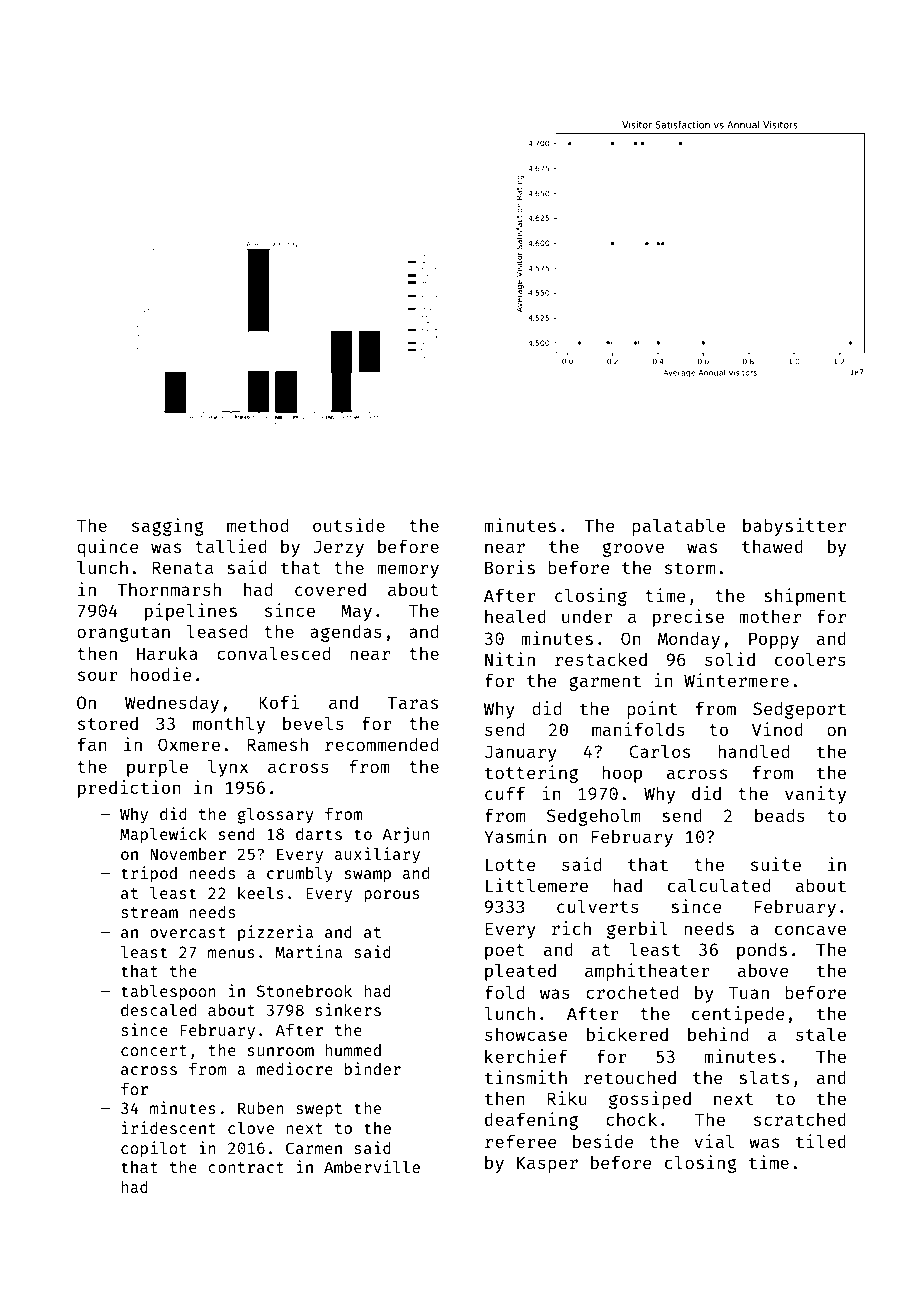 Image resolution: width=924 pixels, height=1314 pixels. Describe the element at coordinates (392, 896) in the screenshot. I see `porous` at that location.
